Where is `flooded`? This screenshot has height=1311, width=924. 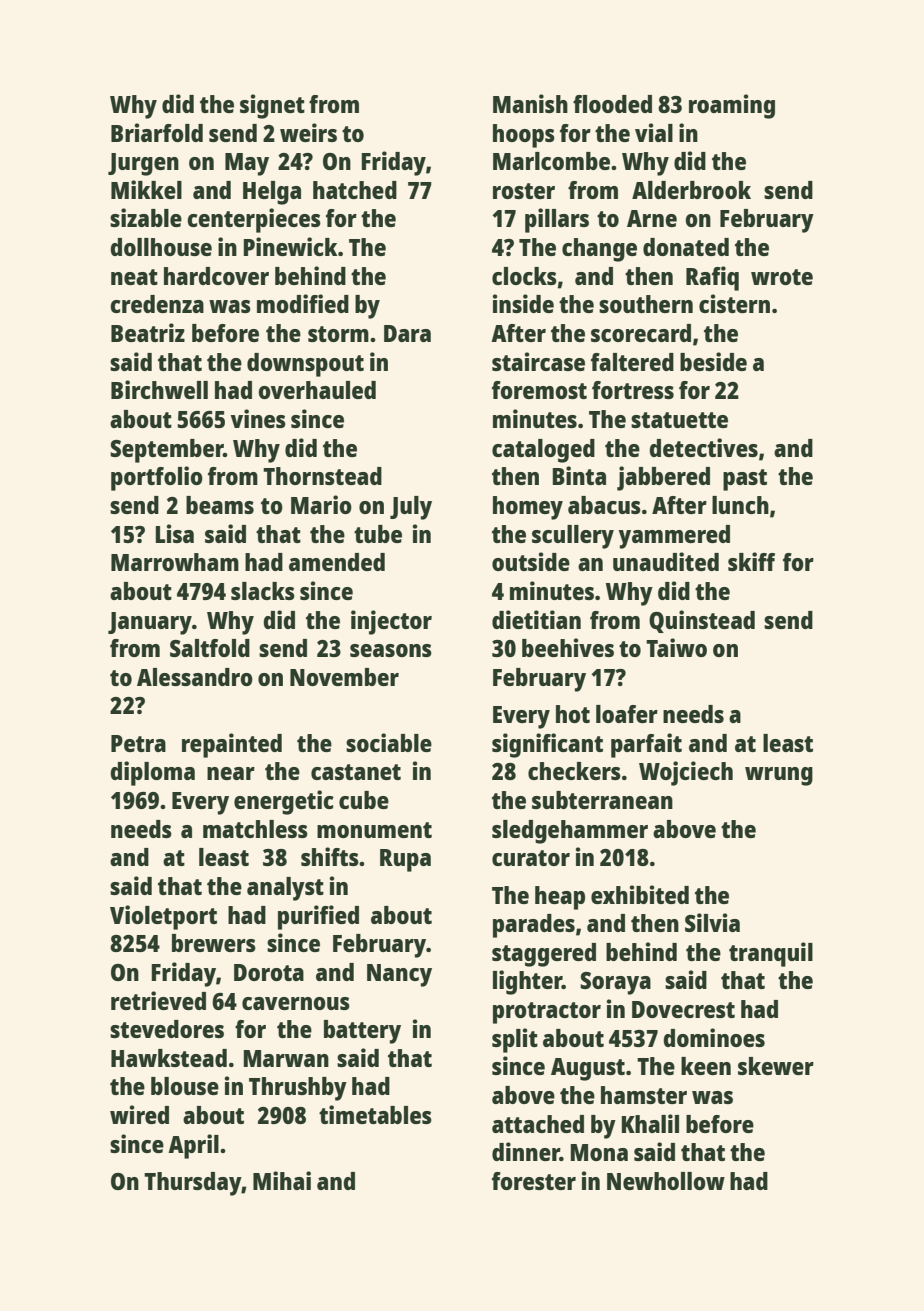
flooded is located at coordinates (612, 104).
